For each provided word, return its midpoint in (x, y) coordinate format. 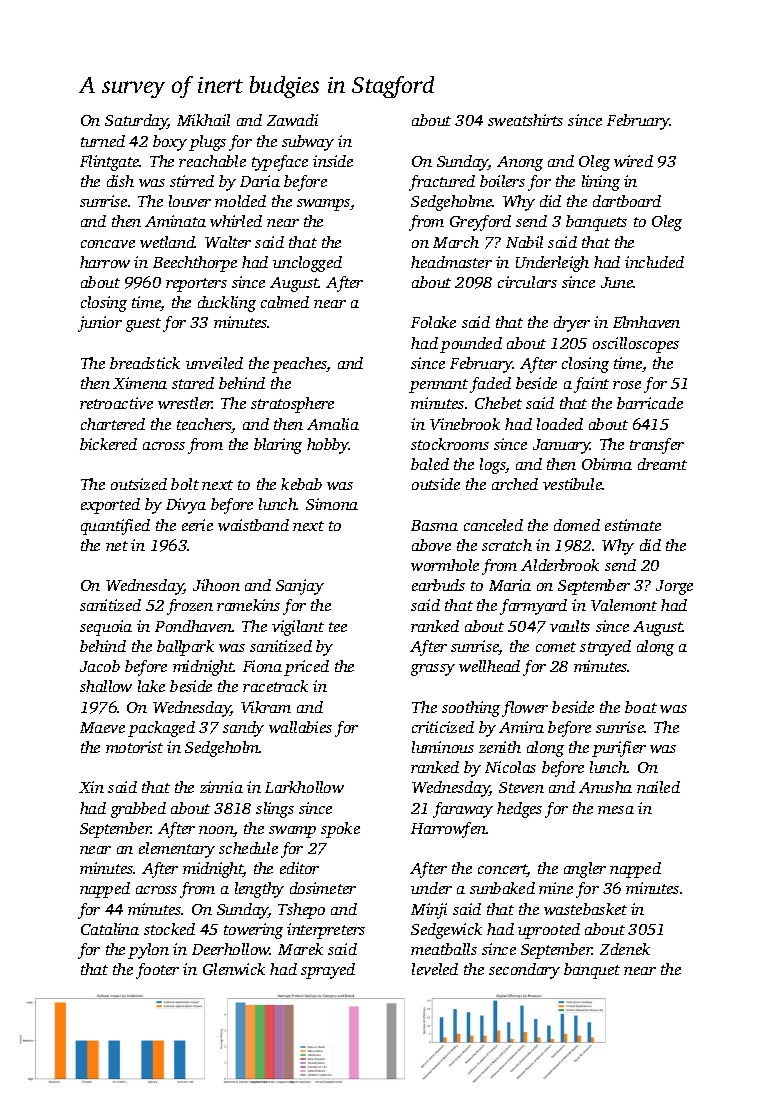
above (431, 545)
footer (157, 971)
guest (143, 325)
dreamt (662, 464)
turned (103, 141)
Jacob (100, 666)
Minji (429, 911)
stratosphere (292, 405)
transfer (657, 446)
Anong (520, 163)
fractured (442, 183)
